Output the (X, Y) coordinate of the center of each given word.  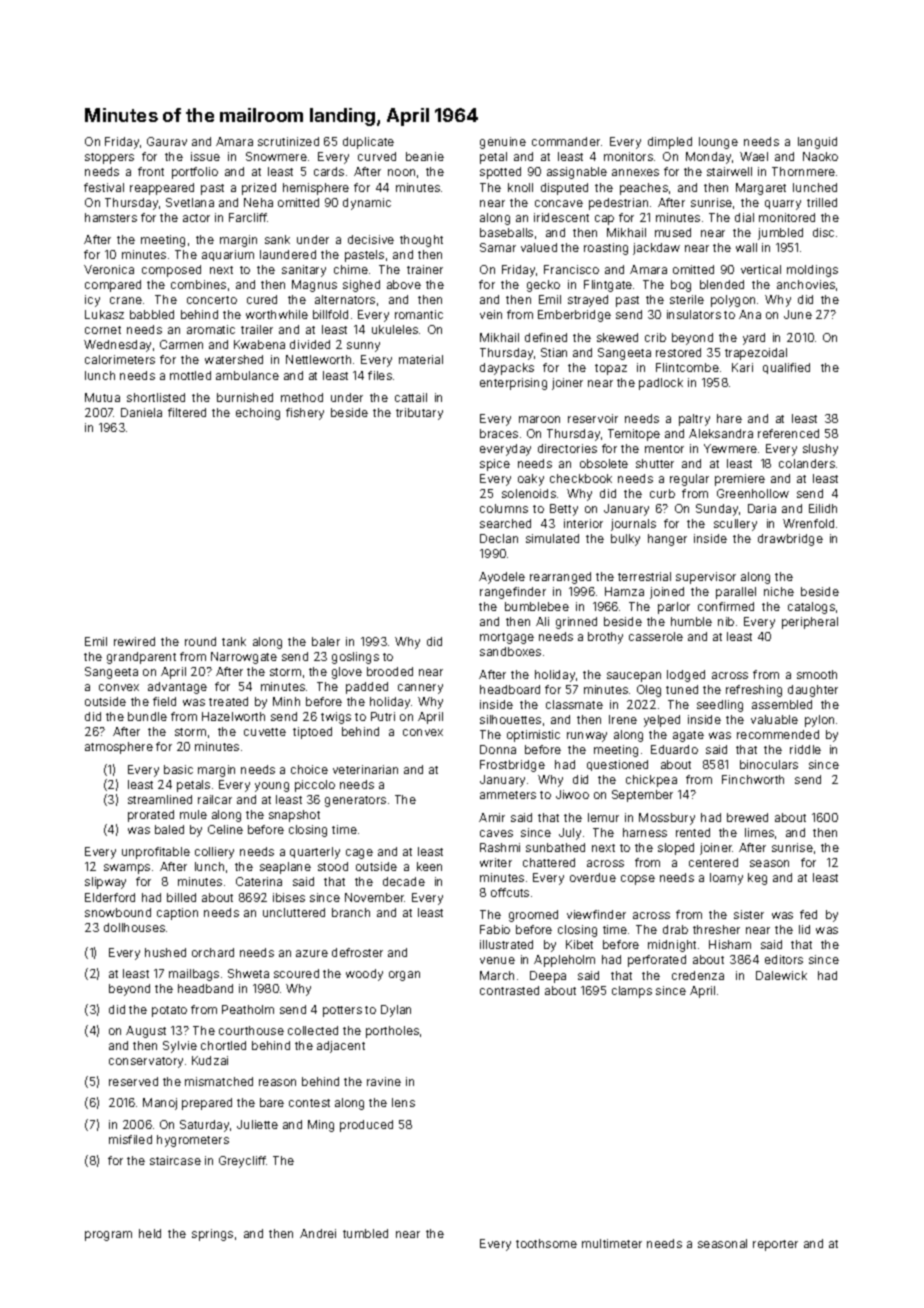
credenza (698, 975)
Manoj (160, 1104)
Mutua (102, 397)
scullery (735, 525)
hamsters (111, 217)
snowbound (118, 912)
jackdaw (656, 249)
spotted (500, 173)
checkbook (581, 478)
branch (351, 912)
